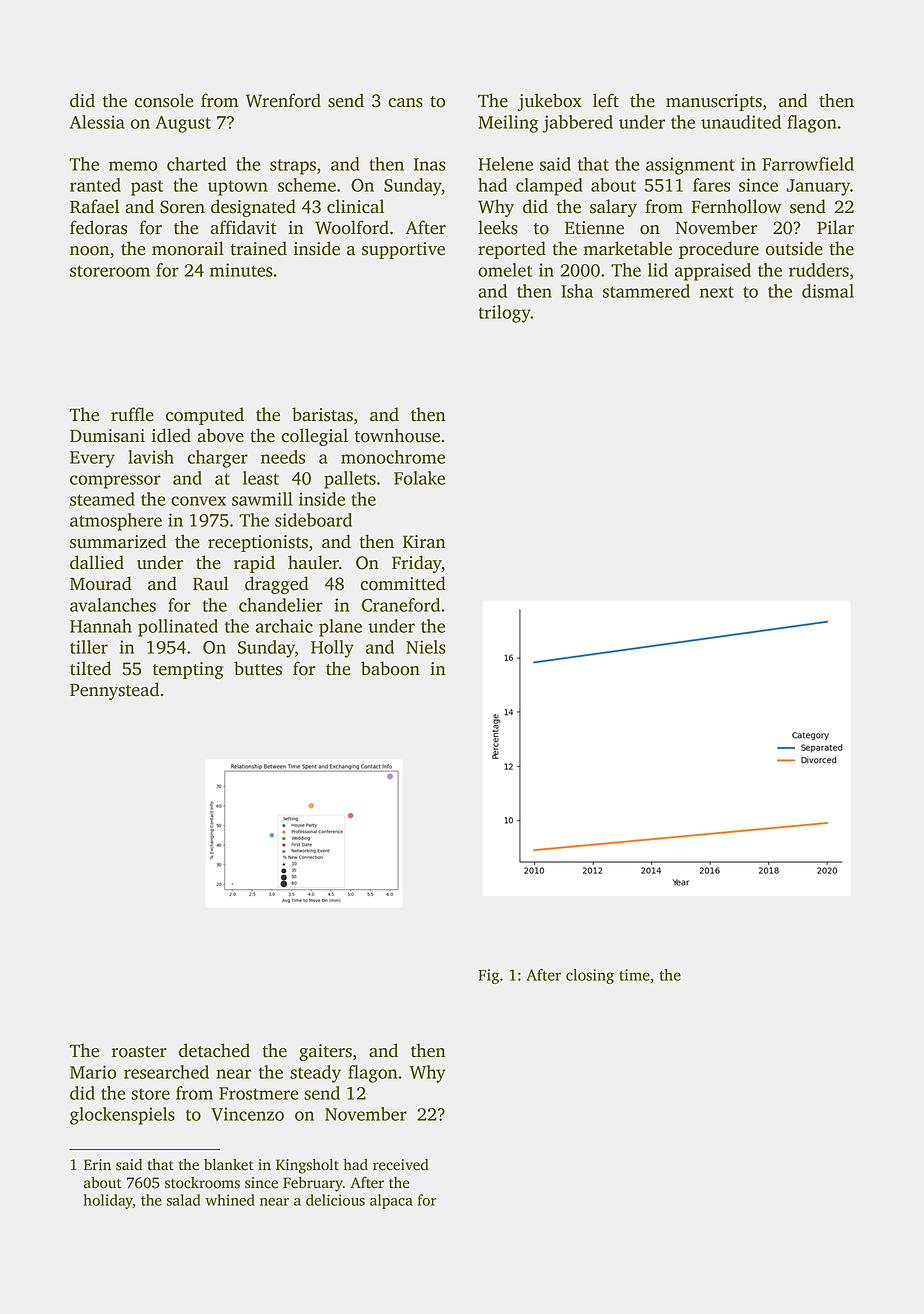 The image size is (924, 1314). Describe the element at coordinates (741, 122) in the document. I see `unaudited` at that location.
